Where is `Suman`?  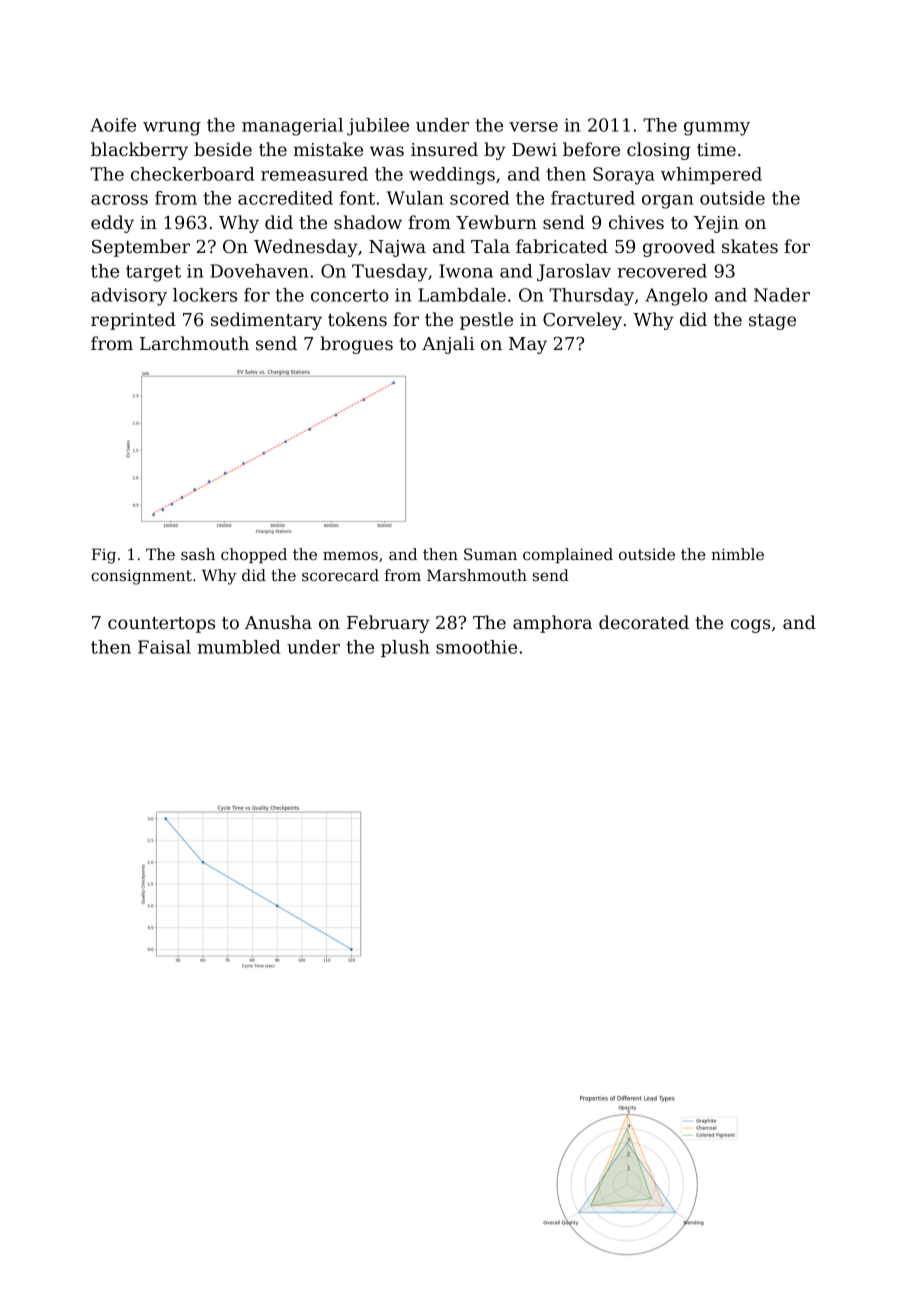
Suman is located at coordinates (490, 554).
